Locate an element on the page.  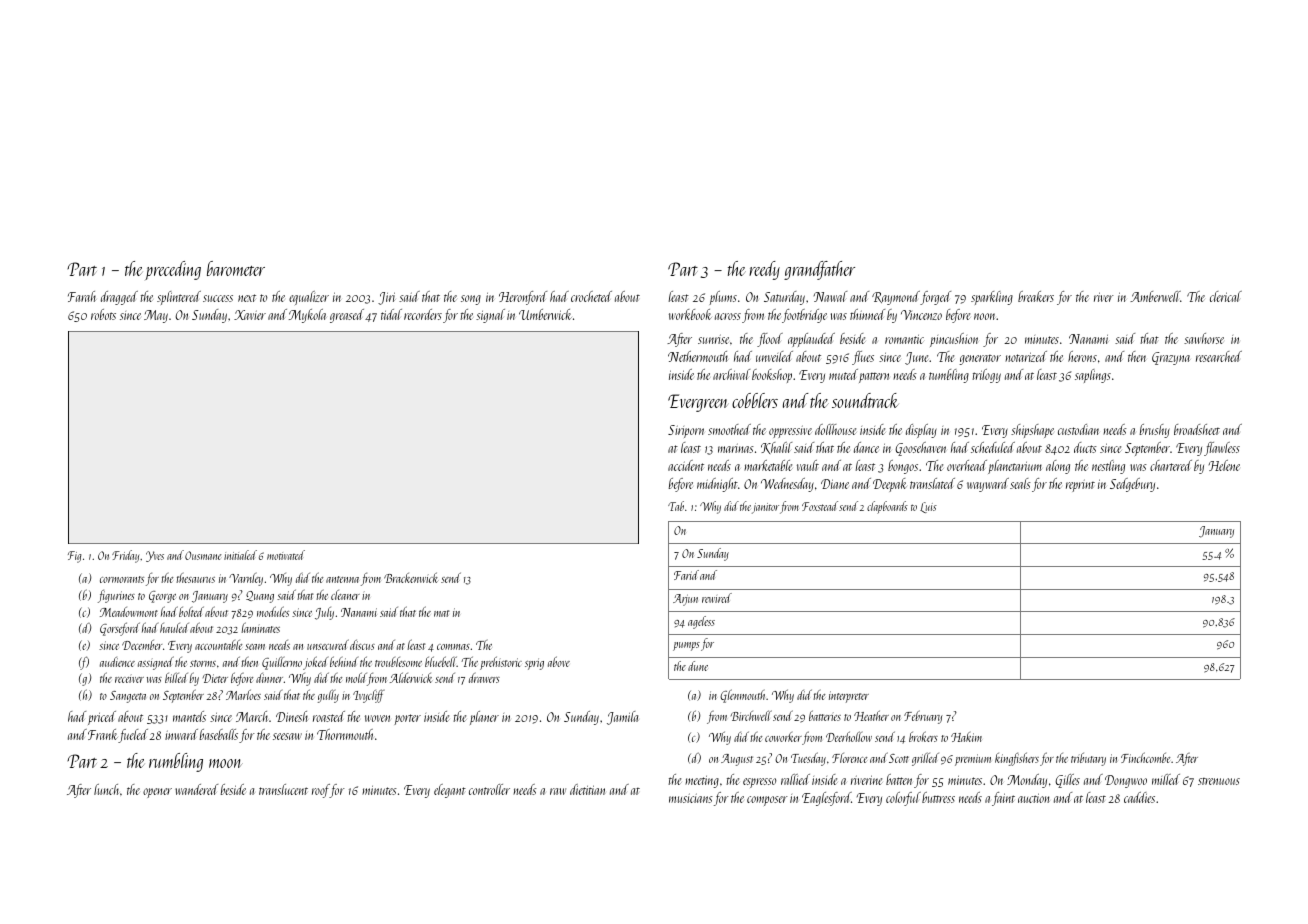
preceding is located at coordinates (173, 270).
